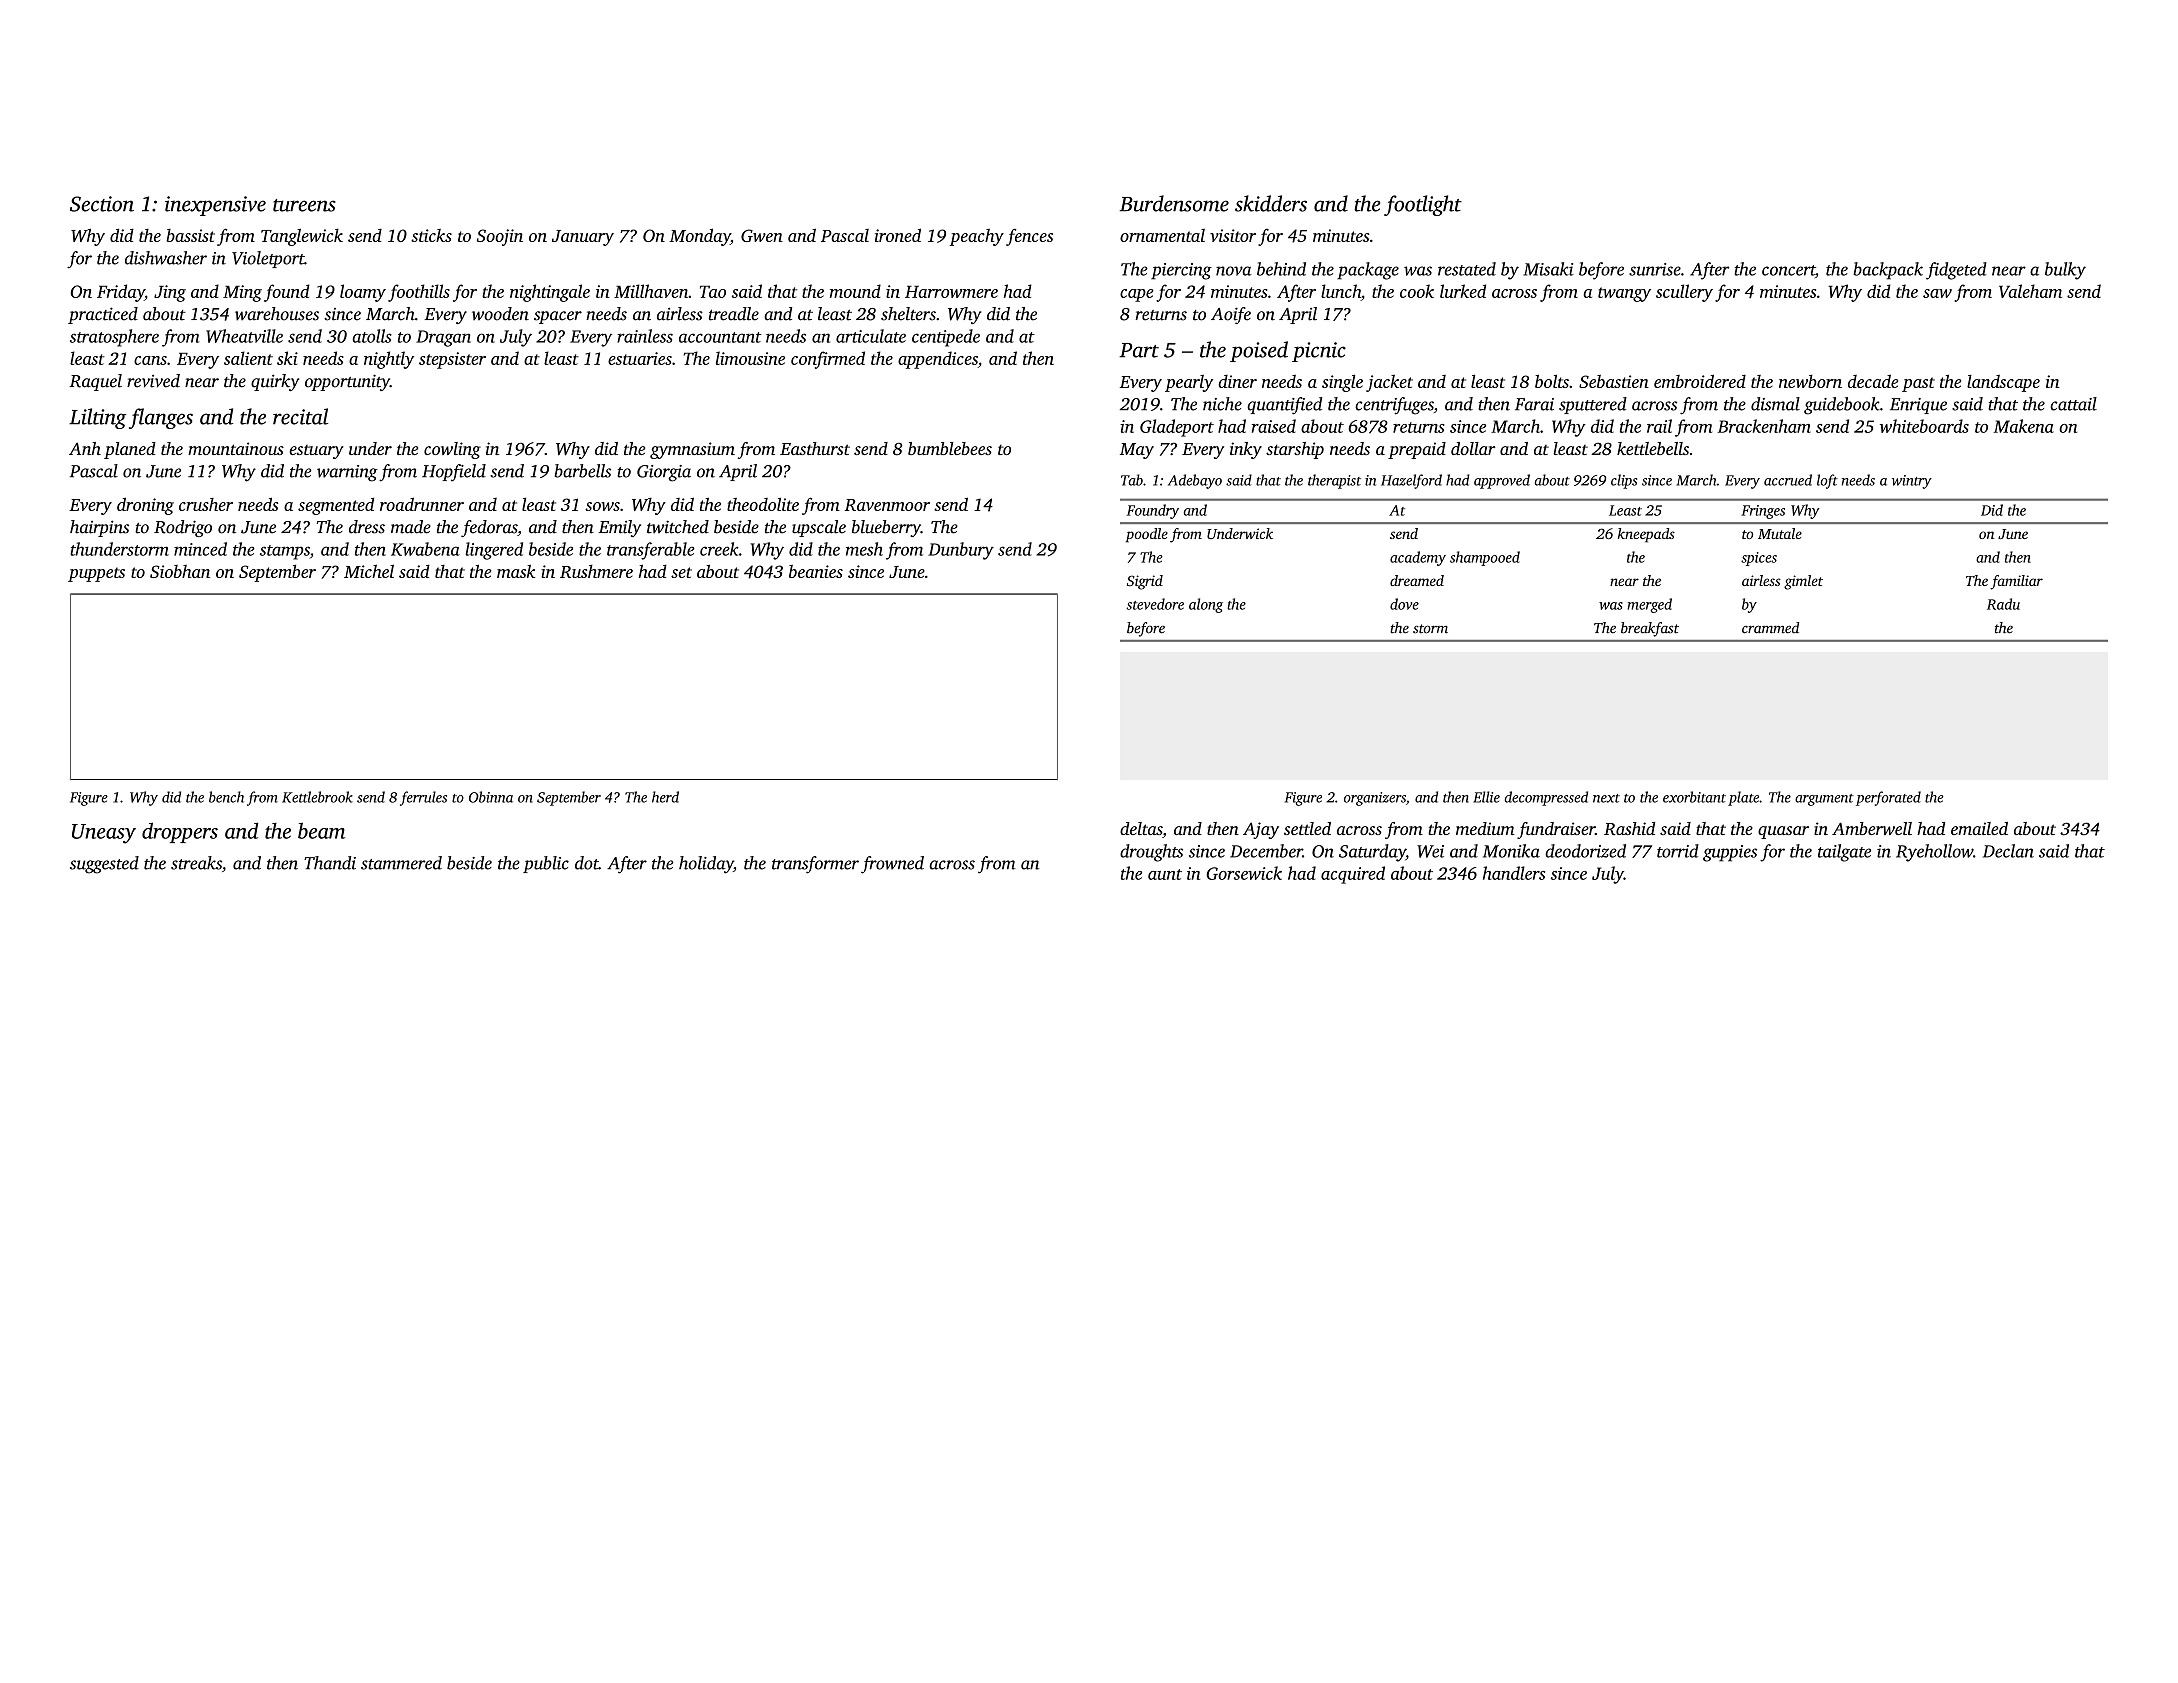 The width and height of the document is (2178, 1683). What do you see at coordinates (1614, 381) in the document?
I see `Sebastien` at bounding box center [1614, 381].
